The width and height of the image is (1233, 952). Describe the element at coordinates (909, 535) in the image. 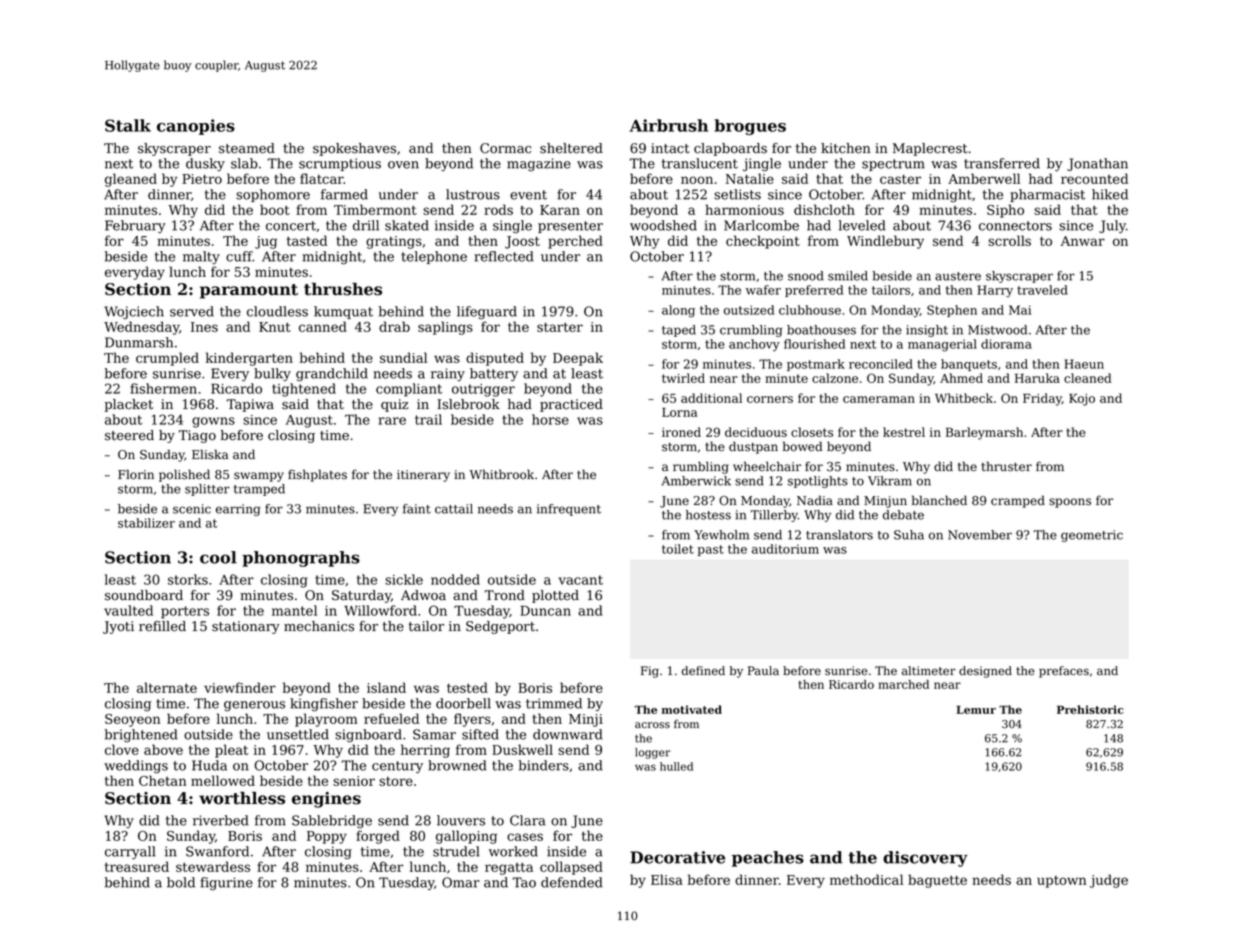

I see `Suha` at that location.
